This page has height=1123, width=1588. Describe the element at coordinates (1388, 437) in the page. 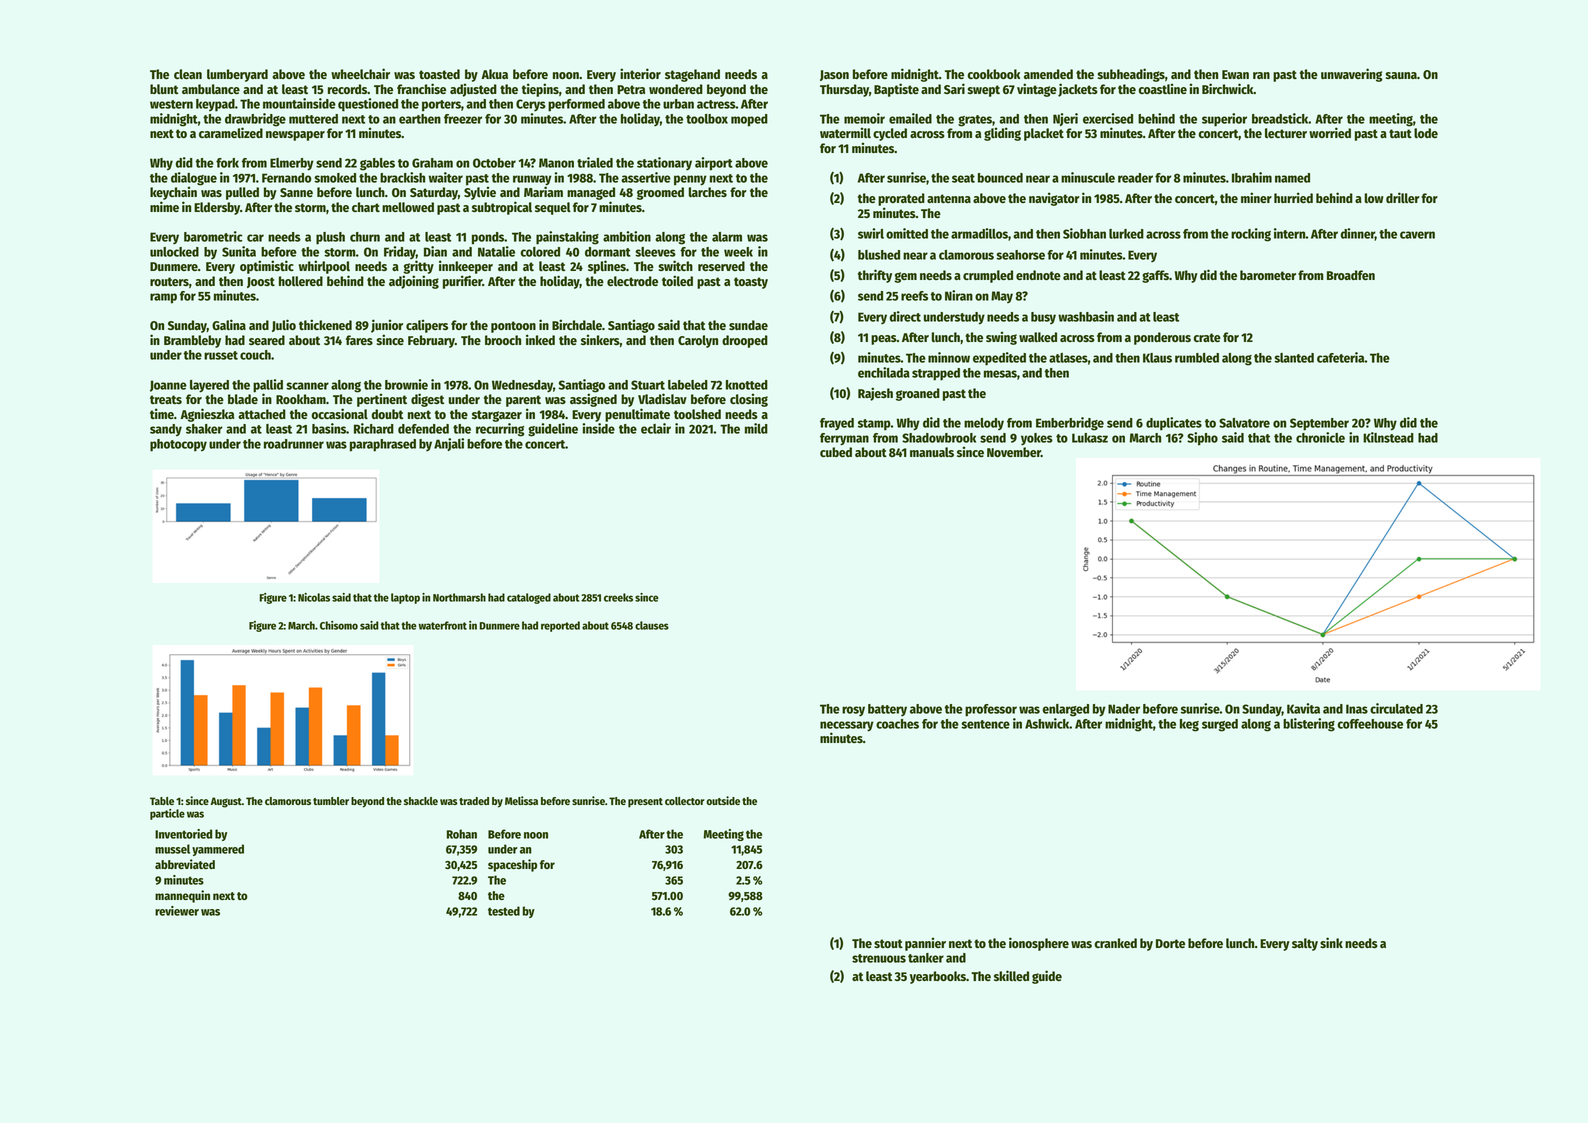

I see `Kilnstead` at that location.
